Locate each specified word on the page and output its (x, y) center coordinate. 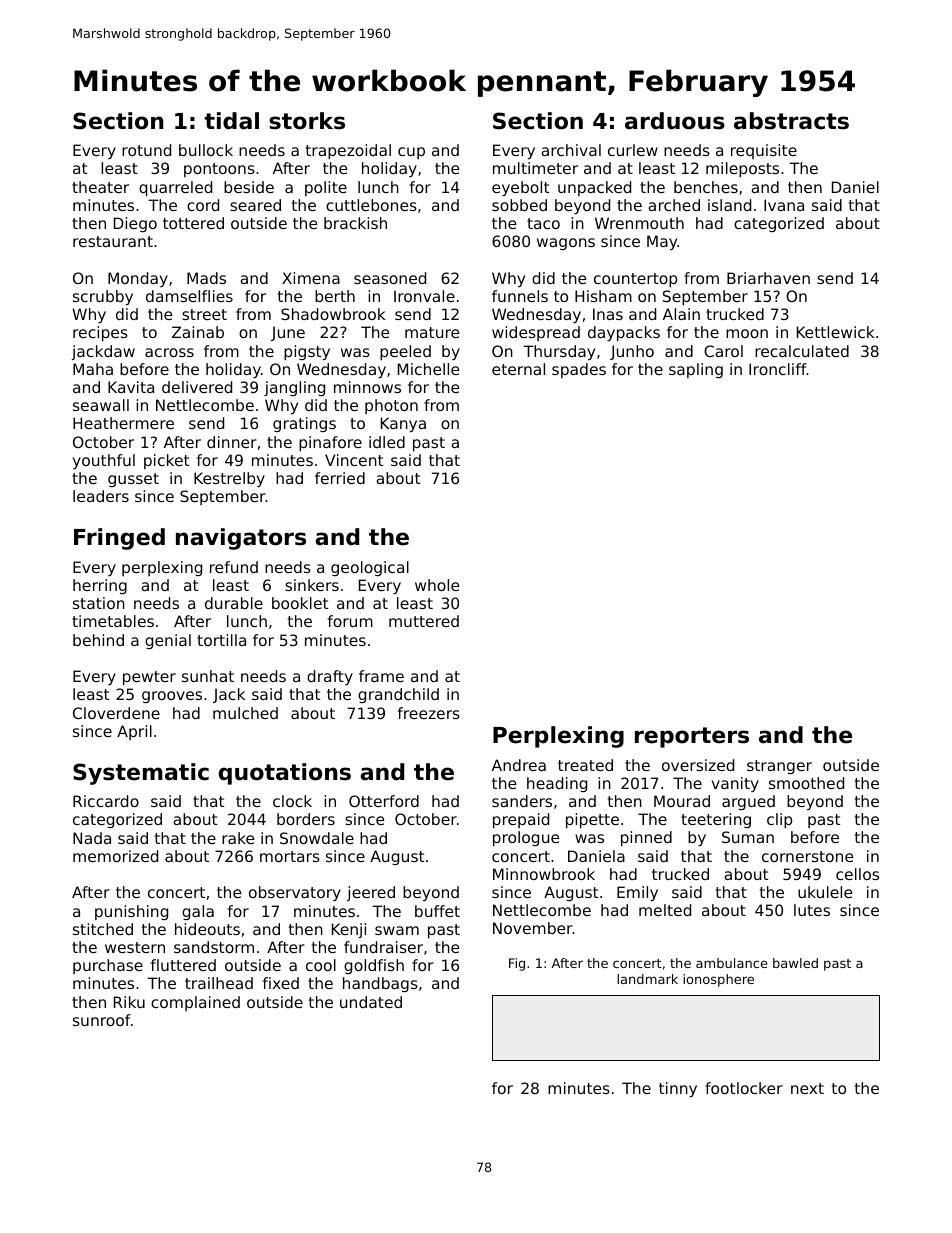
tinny (678, 1089)
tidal (232, 121)
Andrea (519, 765)
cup (411, 153)
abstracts (791, 121)
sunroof (102, 1020)
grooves (172, 697)
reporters (692, 737)
